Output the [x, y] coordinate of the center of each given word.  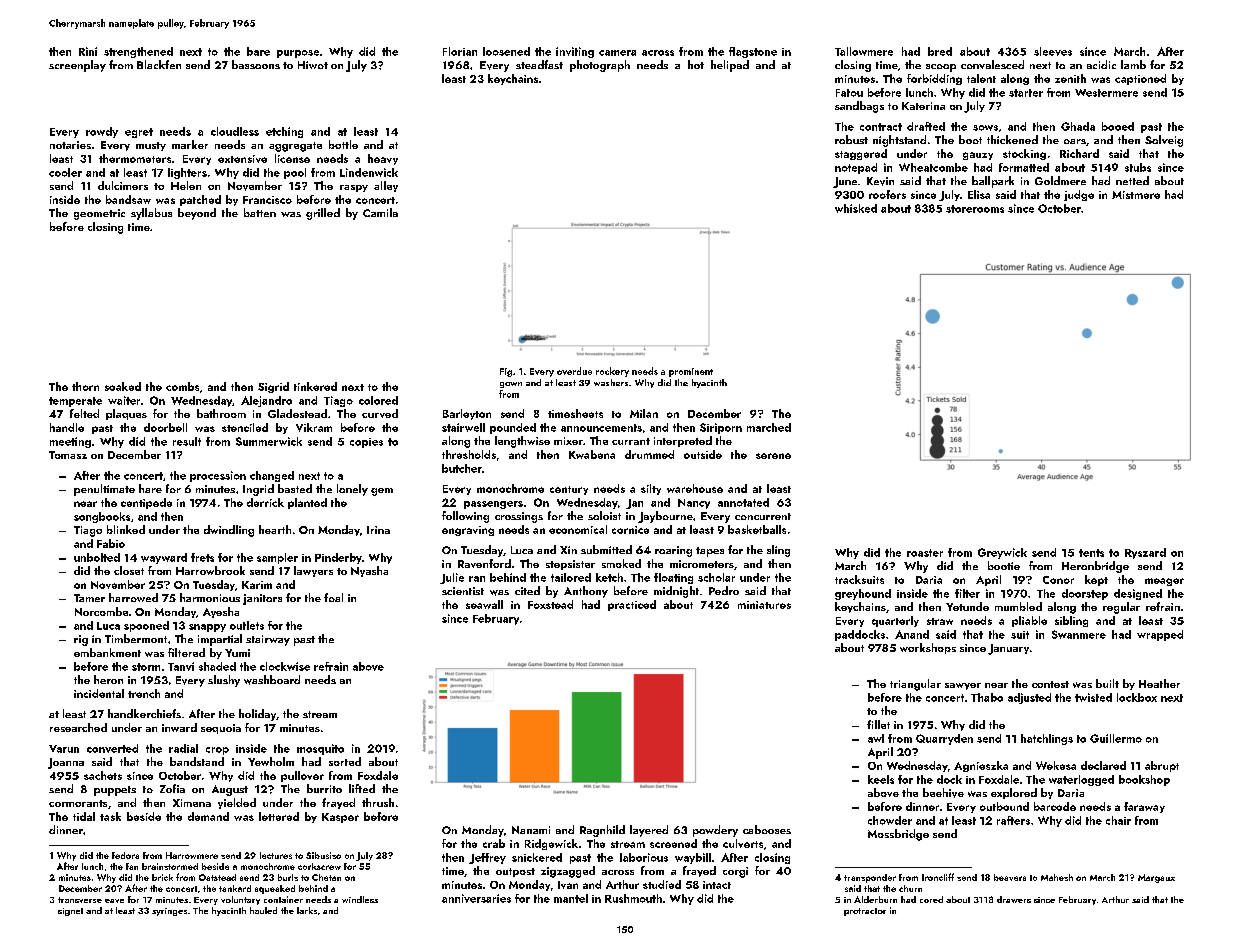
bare [258, 51]
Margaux [1156, 878]
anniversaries [476, 898]
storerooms [975, 209]
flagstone [753, 52]
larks [307, 910]
